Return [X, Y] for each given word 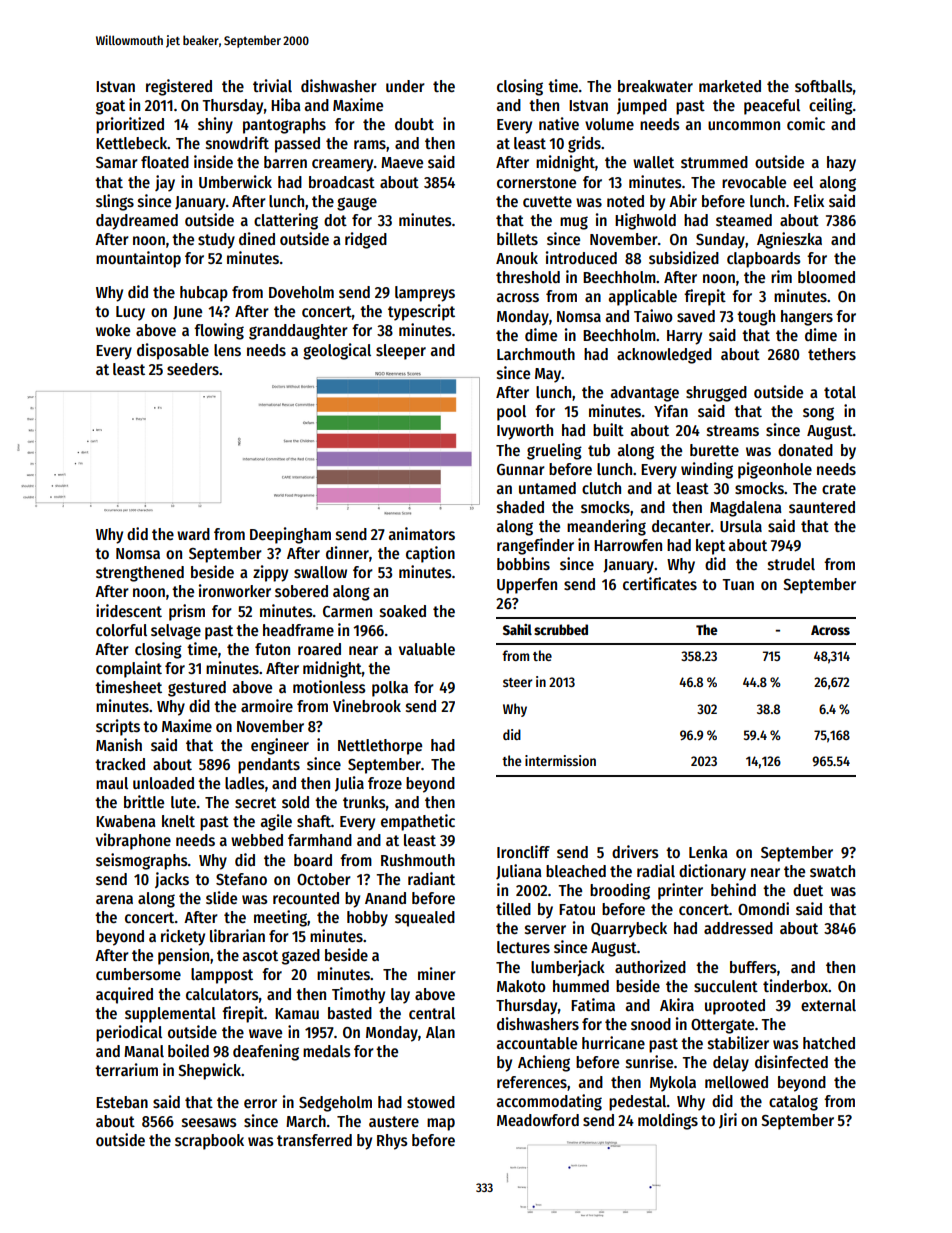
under [405, 86]
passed [297, 145]
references [532, 1082]
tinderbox [796, 986]
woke [113, 330]
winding [707, 470]
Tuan [738, 584]
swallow [320, 572]
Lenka [708, 852]
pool [511, 413]
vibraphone [133, 841]
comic [806, 123]
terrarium [126, 1069]
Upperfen [527, 586]
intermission [560, 760]
